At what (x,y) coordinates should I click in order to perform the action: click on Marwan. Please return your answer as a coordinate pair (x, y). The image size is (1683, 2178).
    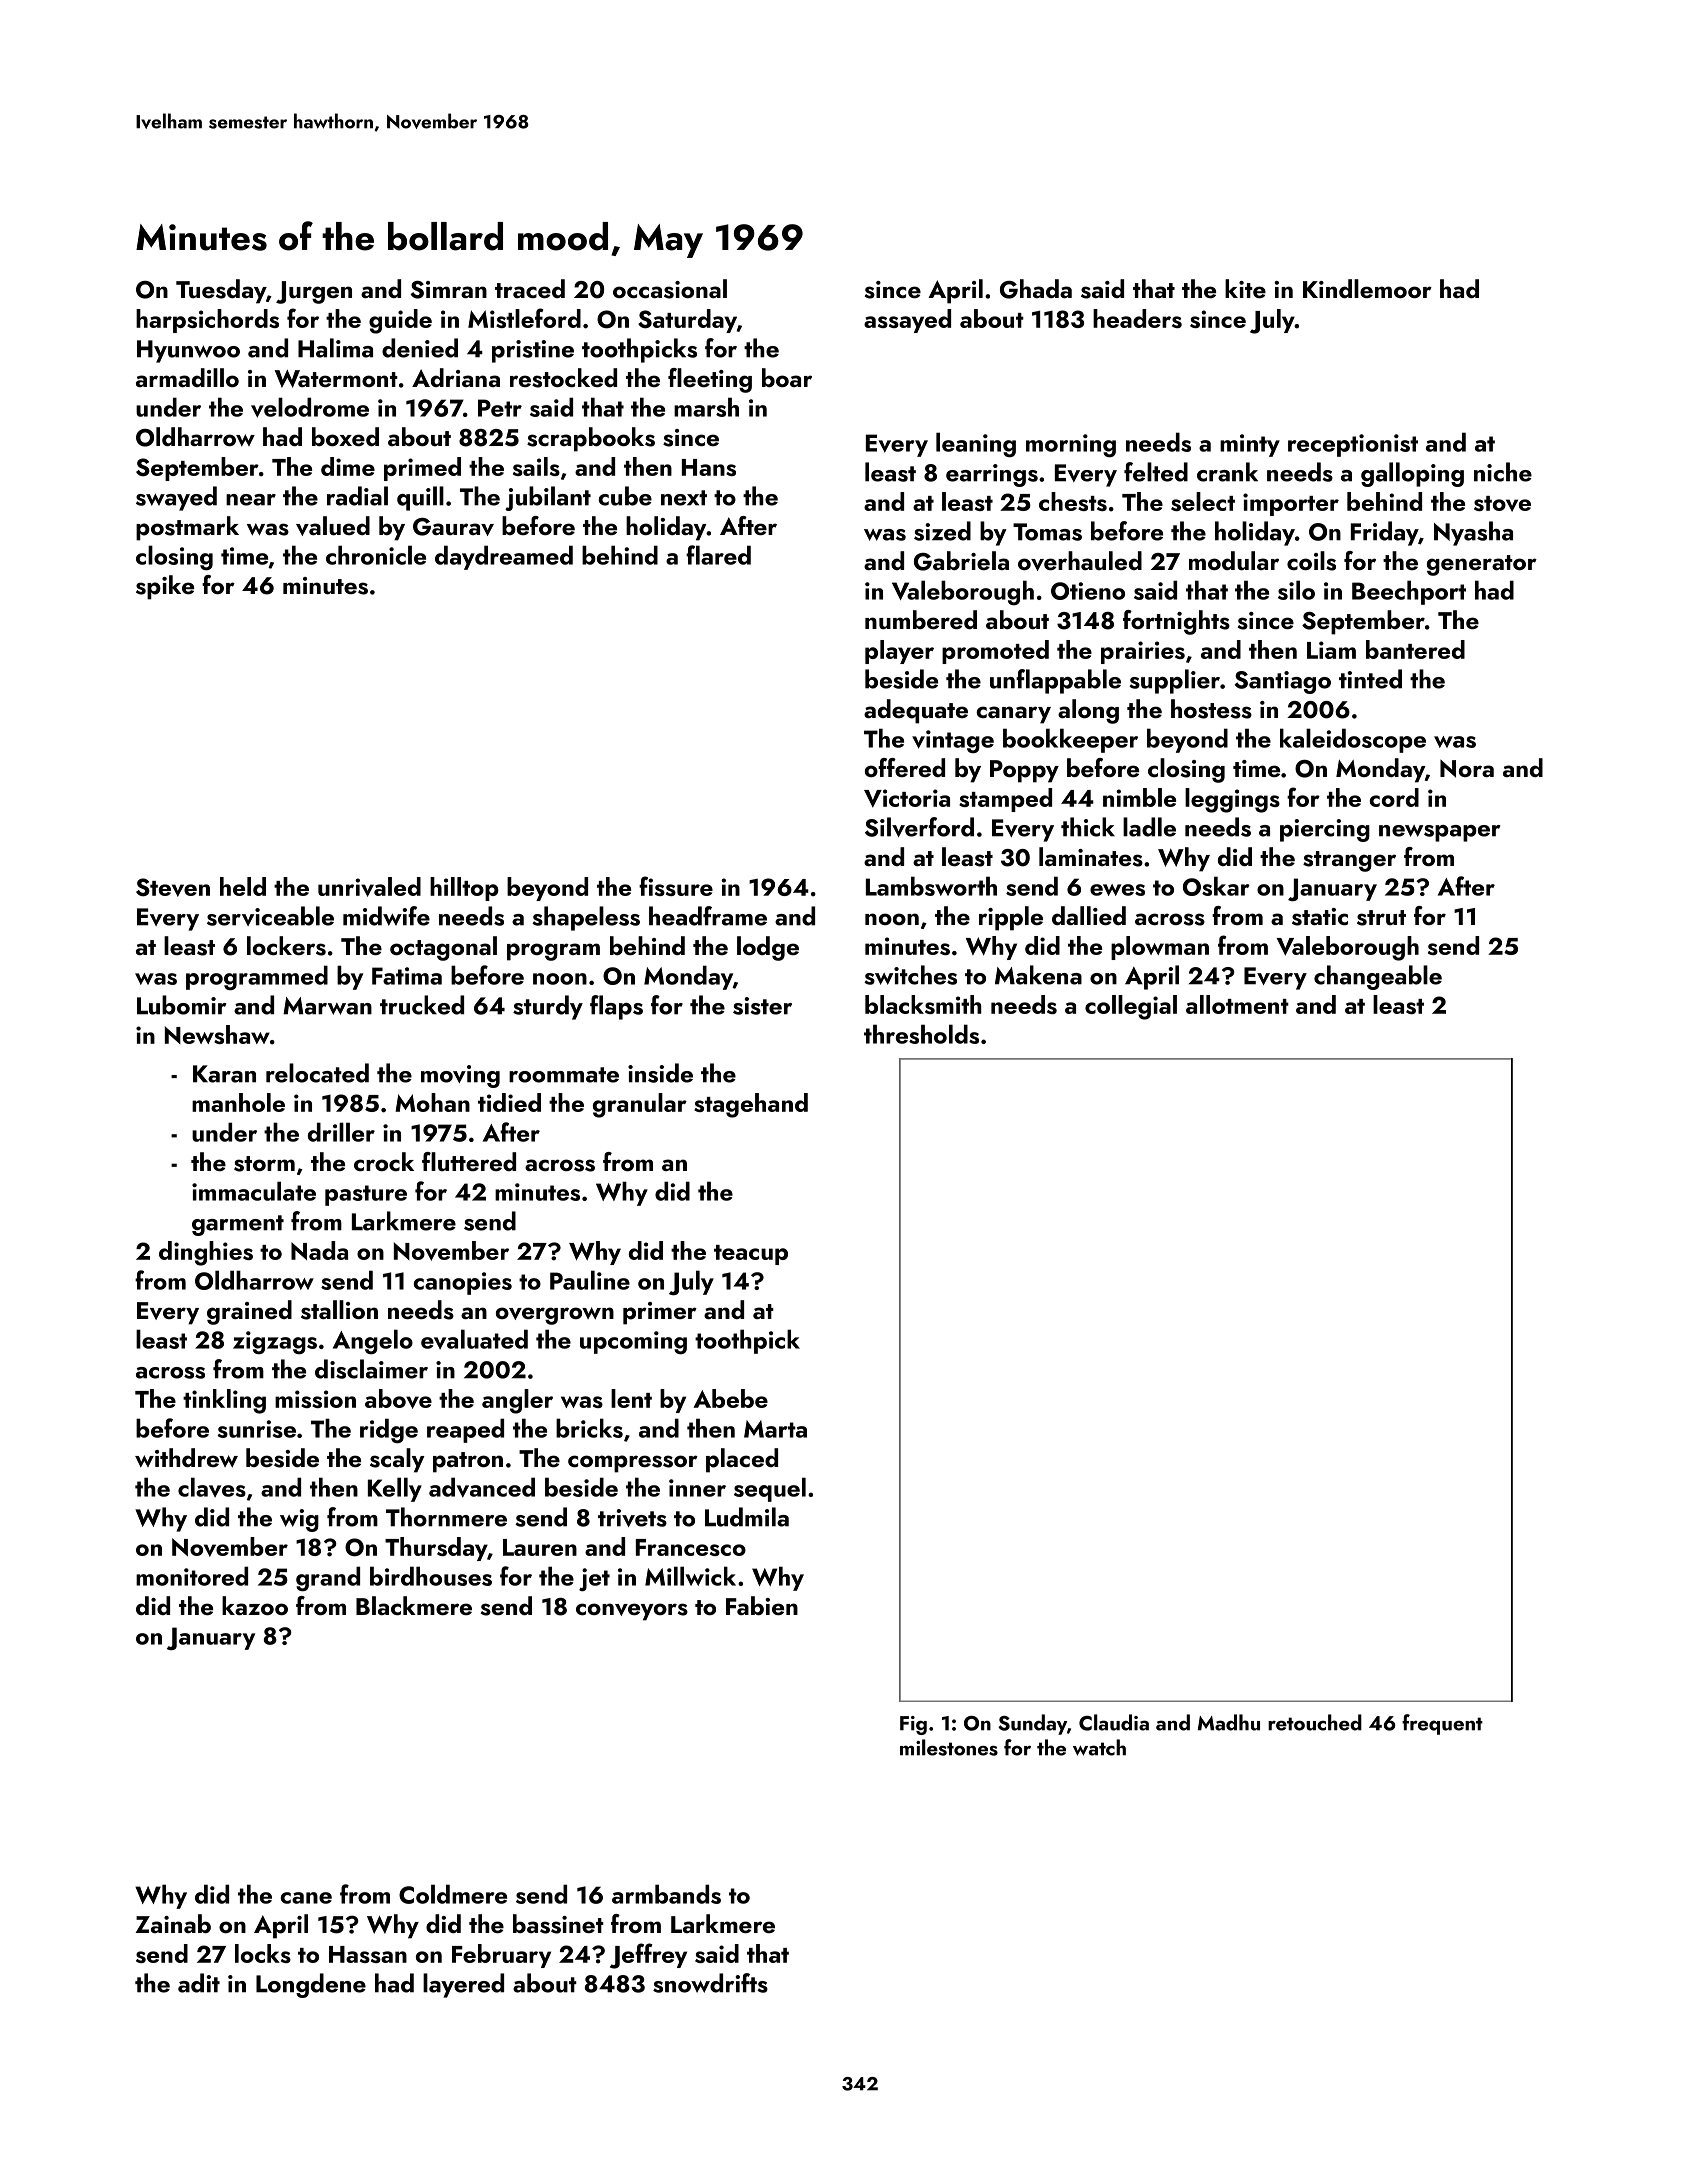
    Looking at the image, I should click on (327, 1006).
